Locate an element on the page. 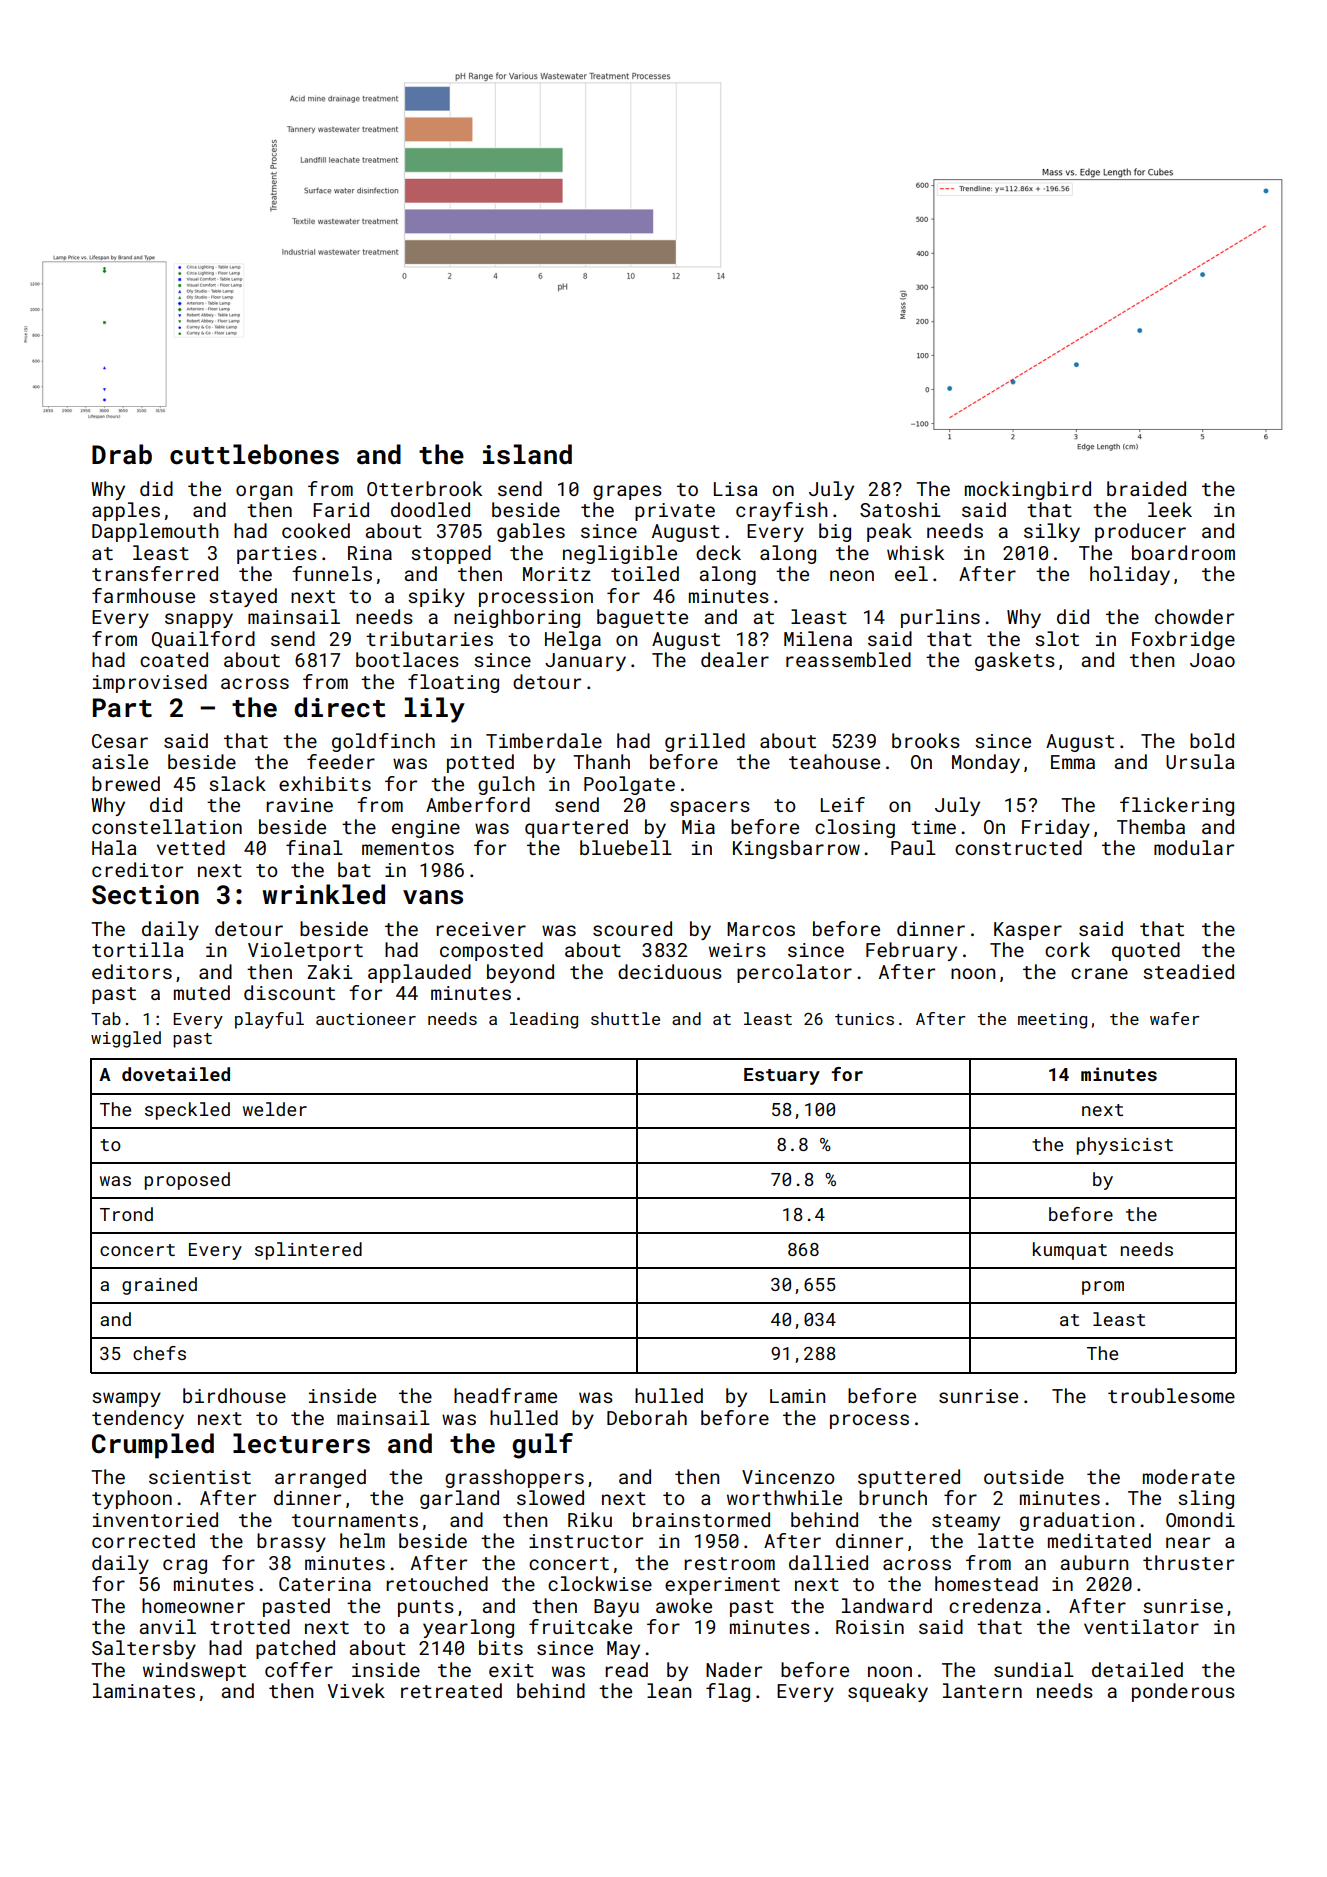 Image resolution: width=1327 pixels, height=1877 pixels. Crumpled is located at coordinates (153, 1446).
